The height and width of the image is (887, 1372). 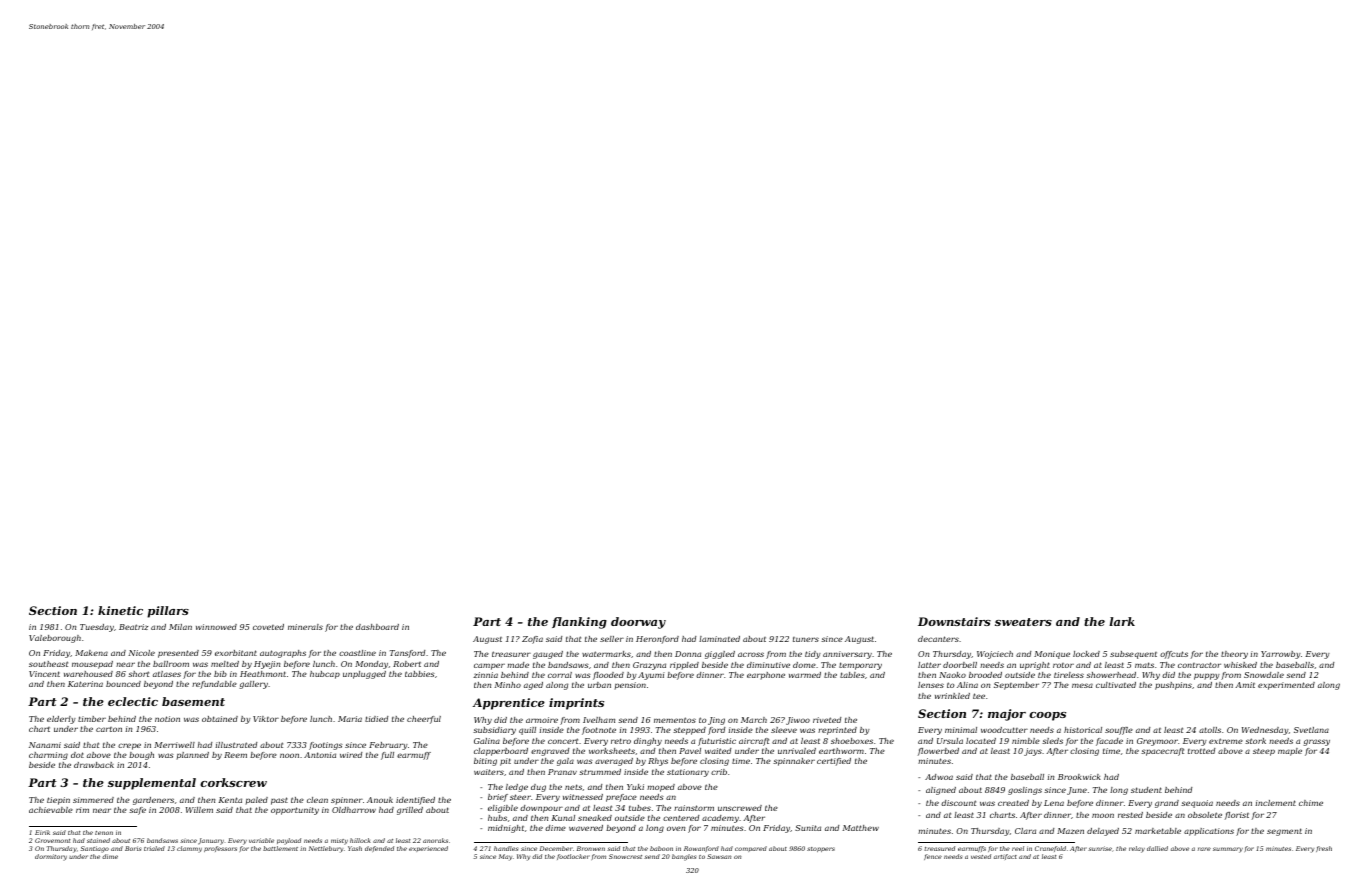 I want to click on aligned, so click(x=941, y=791).
